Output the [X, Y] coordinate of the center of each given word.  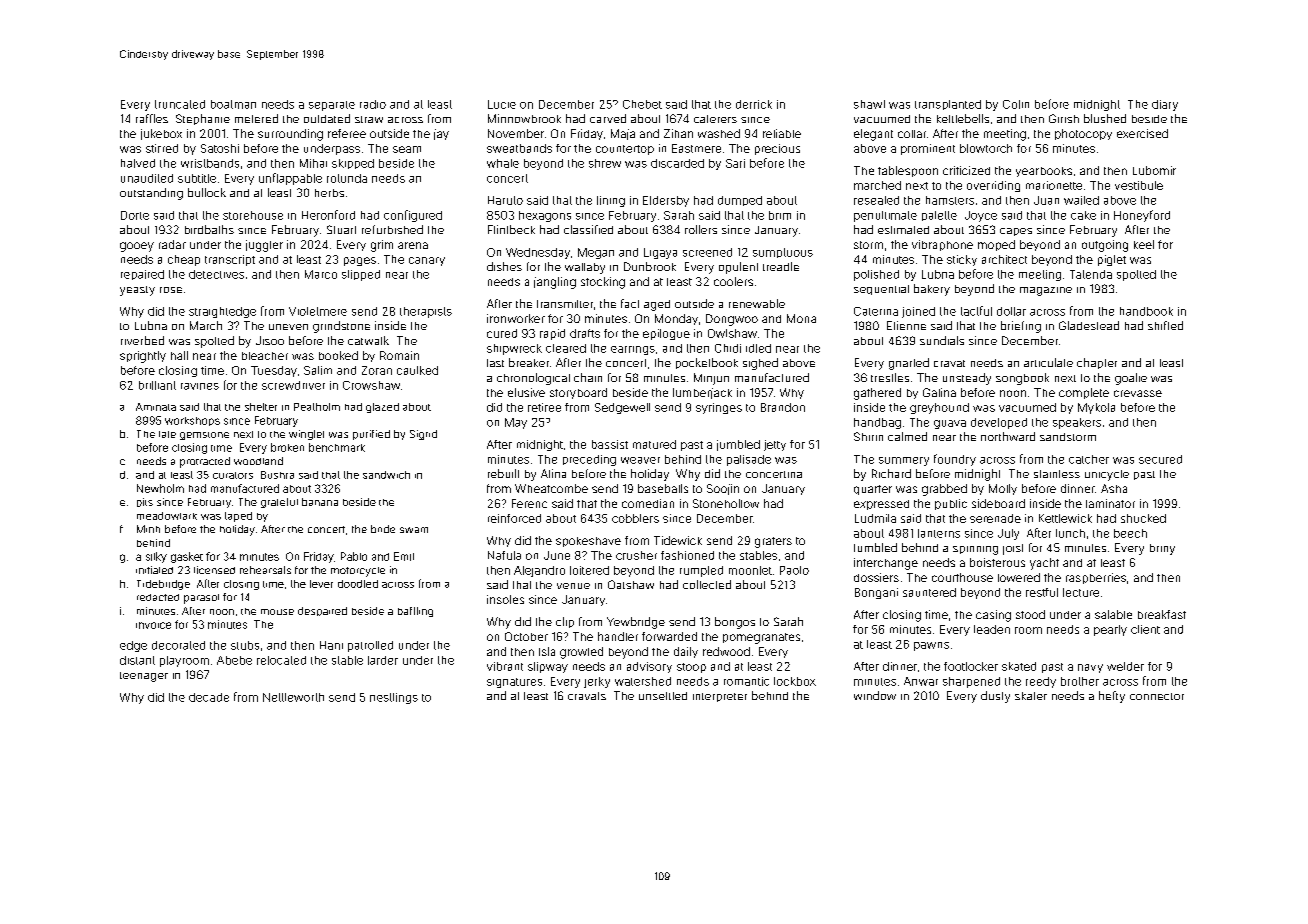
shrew [605, 163]
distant [137, 660]
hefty [1112, 697]
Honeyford [1142, 216]
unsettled [663, 696]
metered [256, 118]
